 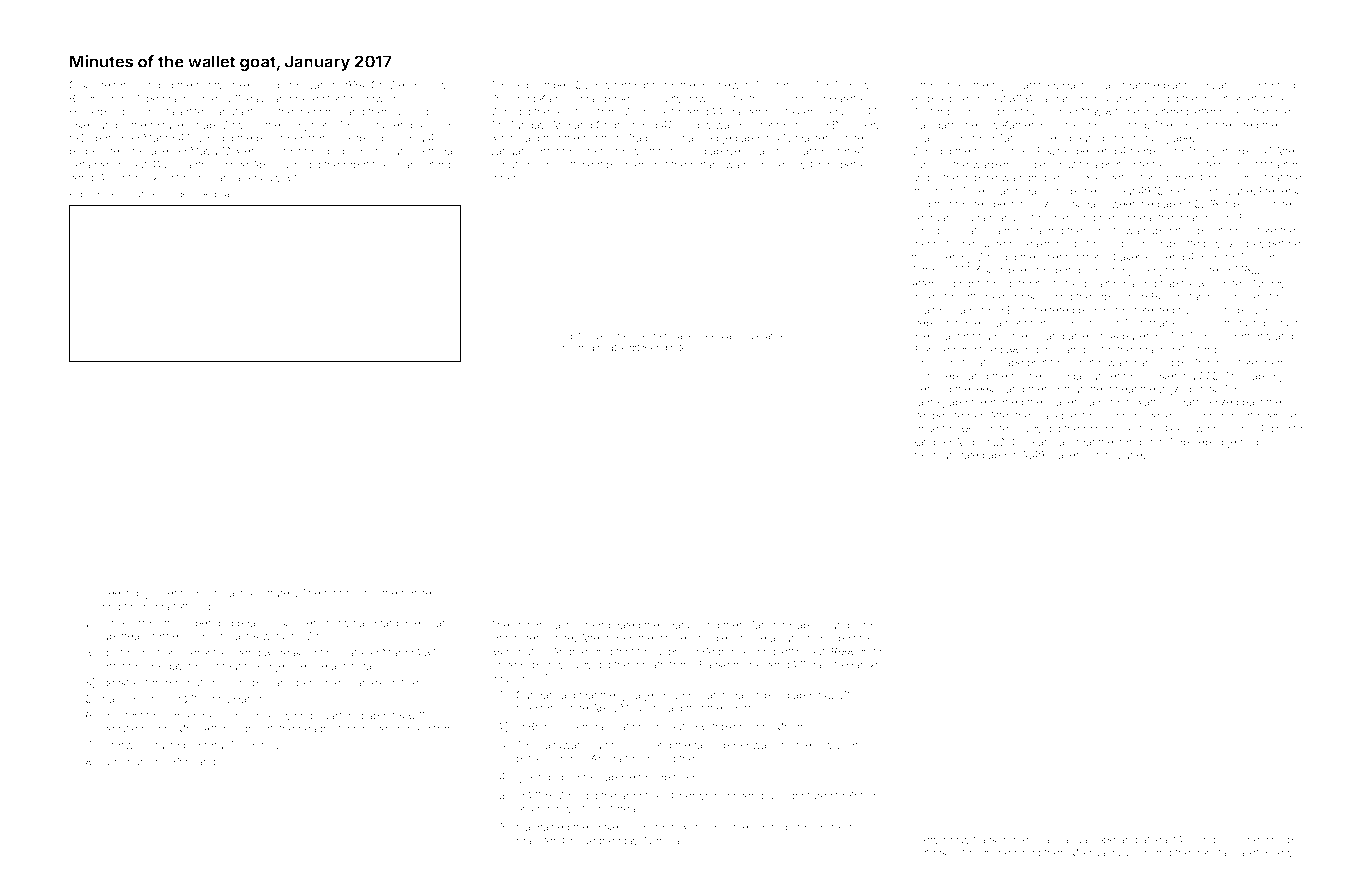 What do you see at coordinates (573, 349) in the image?
I see `pecan` at bounding box center [573, 349].
